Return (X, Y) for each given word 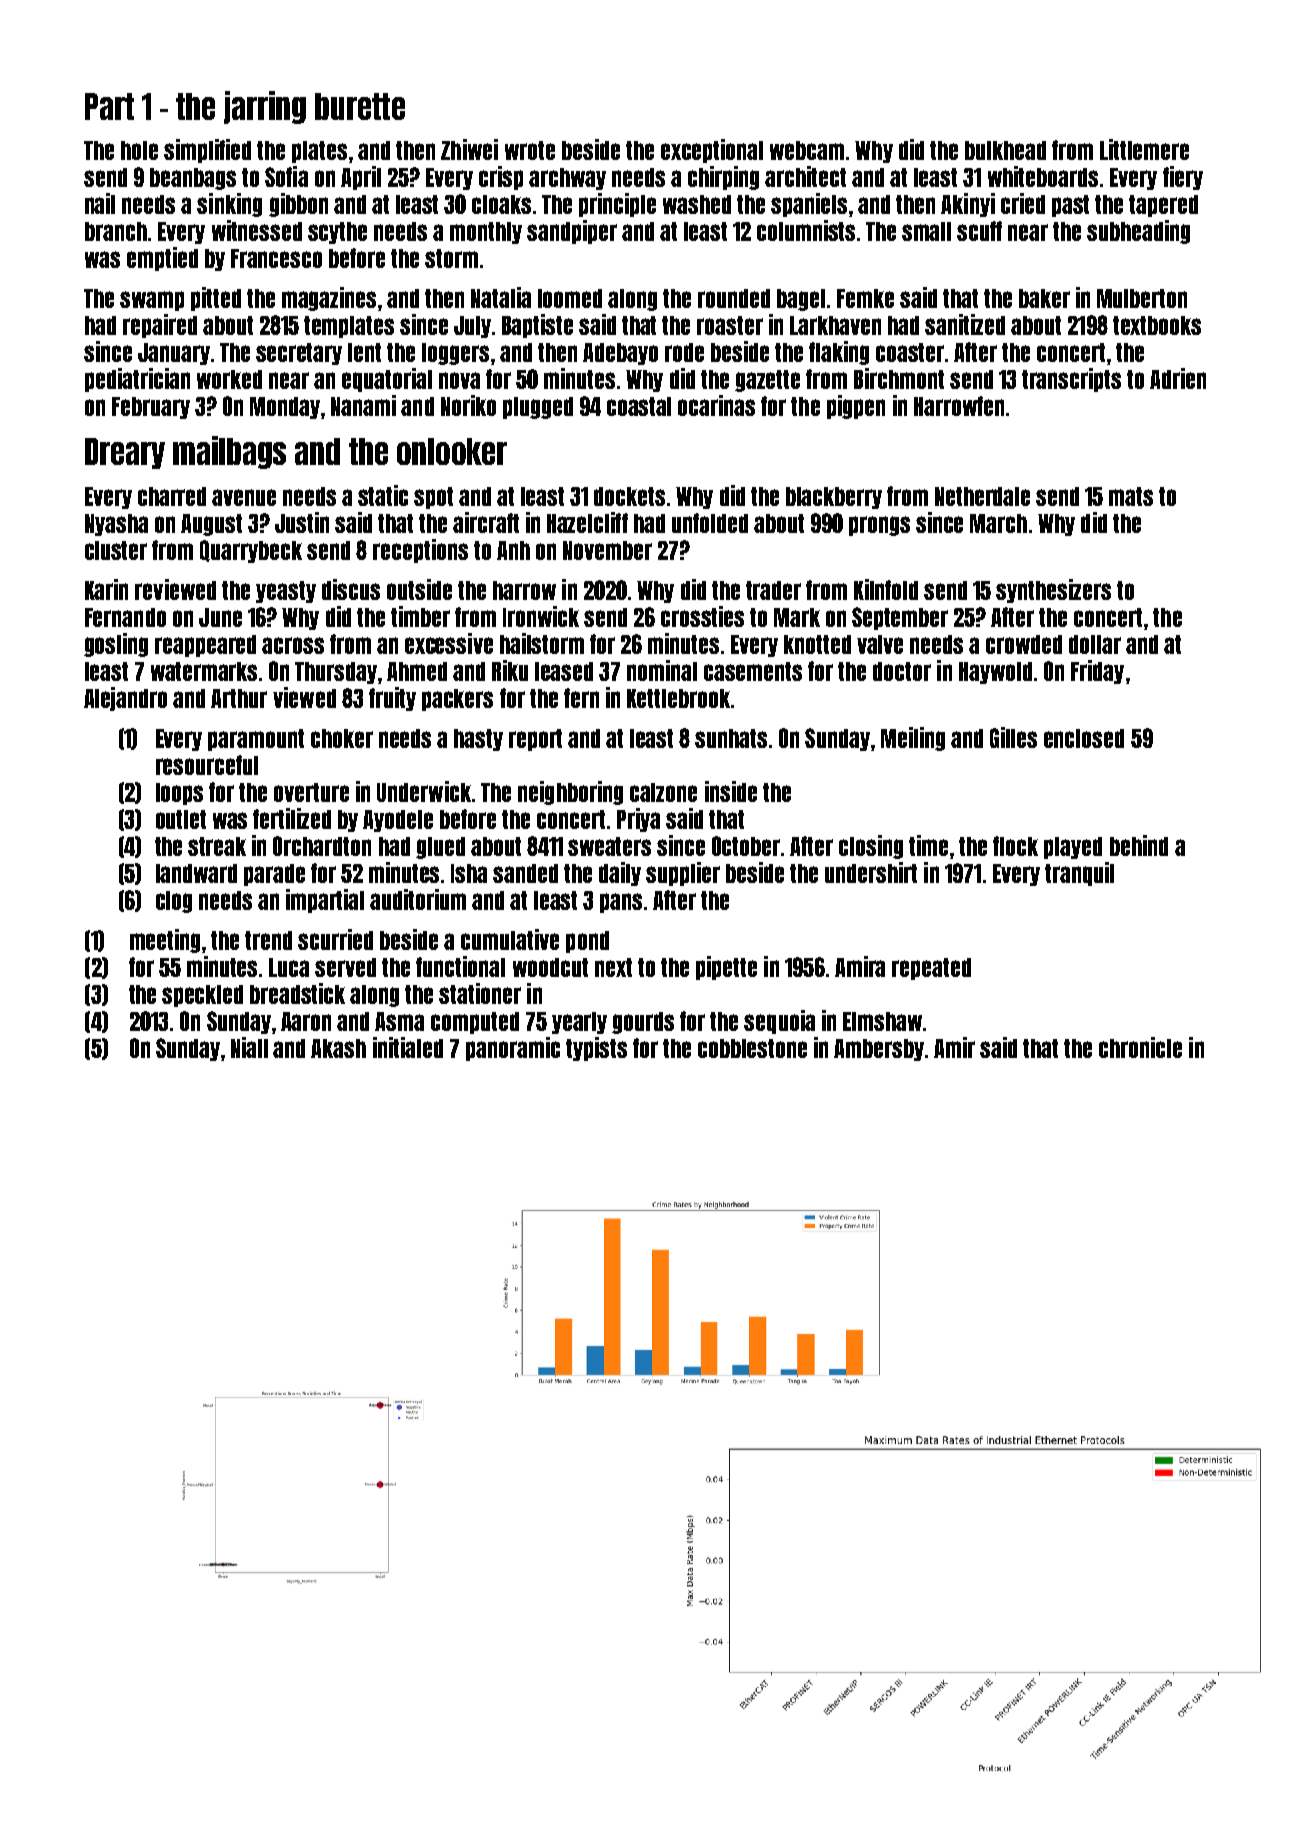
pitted (216, 299)
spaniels (809, 205)
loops (179, 794)
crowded (1024, 644)
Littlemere (1144, 149)
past (1070, 206)
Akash (338, 1048)
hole (139, 150)
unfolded (710, 523)
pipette (726, 968)
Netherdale (982, 496)
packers (457, 700)
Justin (302, 522)
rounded (734, 298)
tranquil (1079, 874)
